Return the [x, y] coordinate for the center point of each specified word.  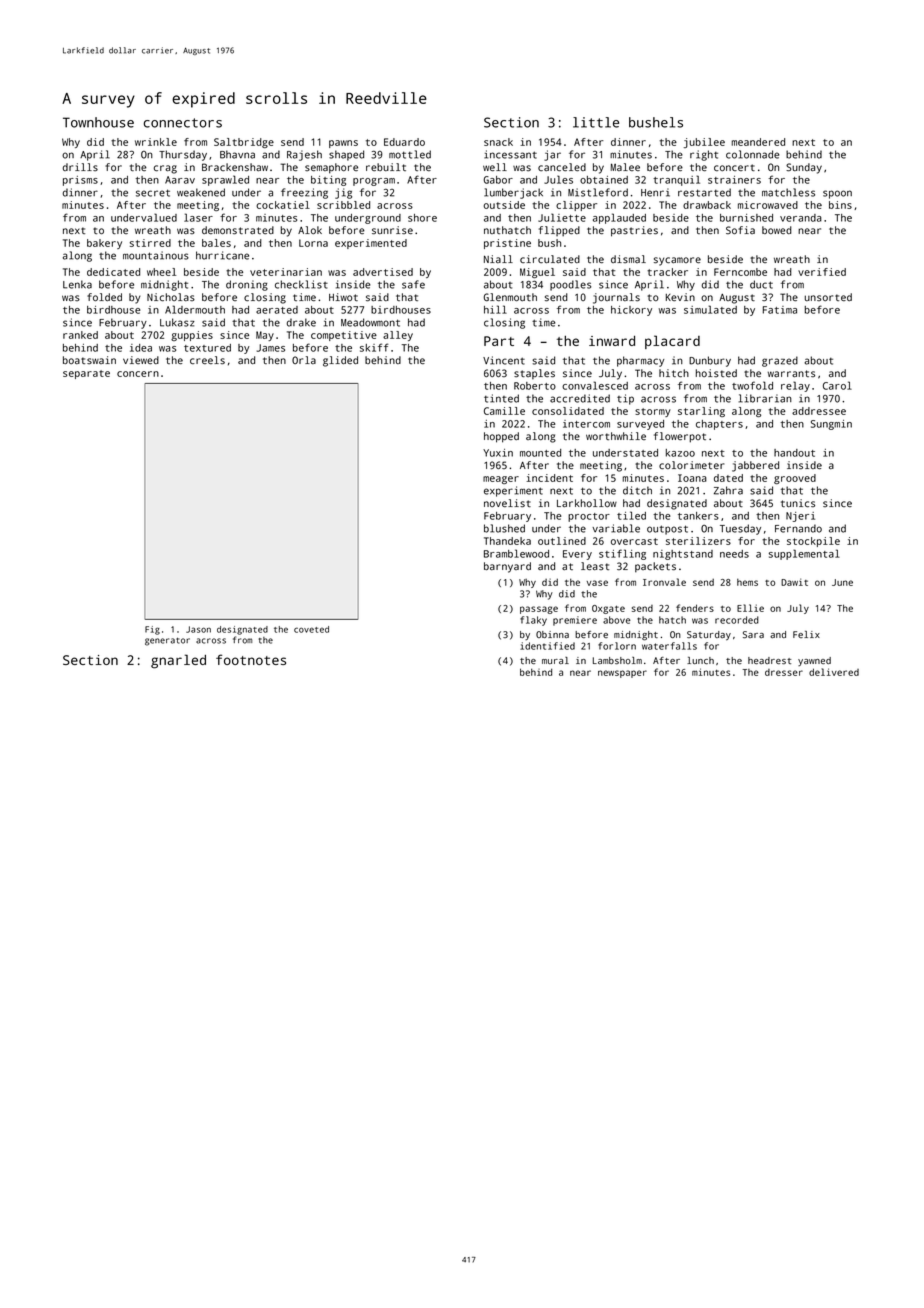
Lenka [77, 284]
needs [734, 554]
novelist [507, 503]
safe [413, 284]
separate [86, 374]
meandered [758, 142]
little [596, 122]
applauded [619, 218]
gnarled [178, 661]
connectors [183, 123]
